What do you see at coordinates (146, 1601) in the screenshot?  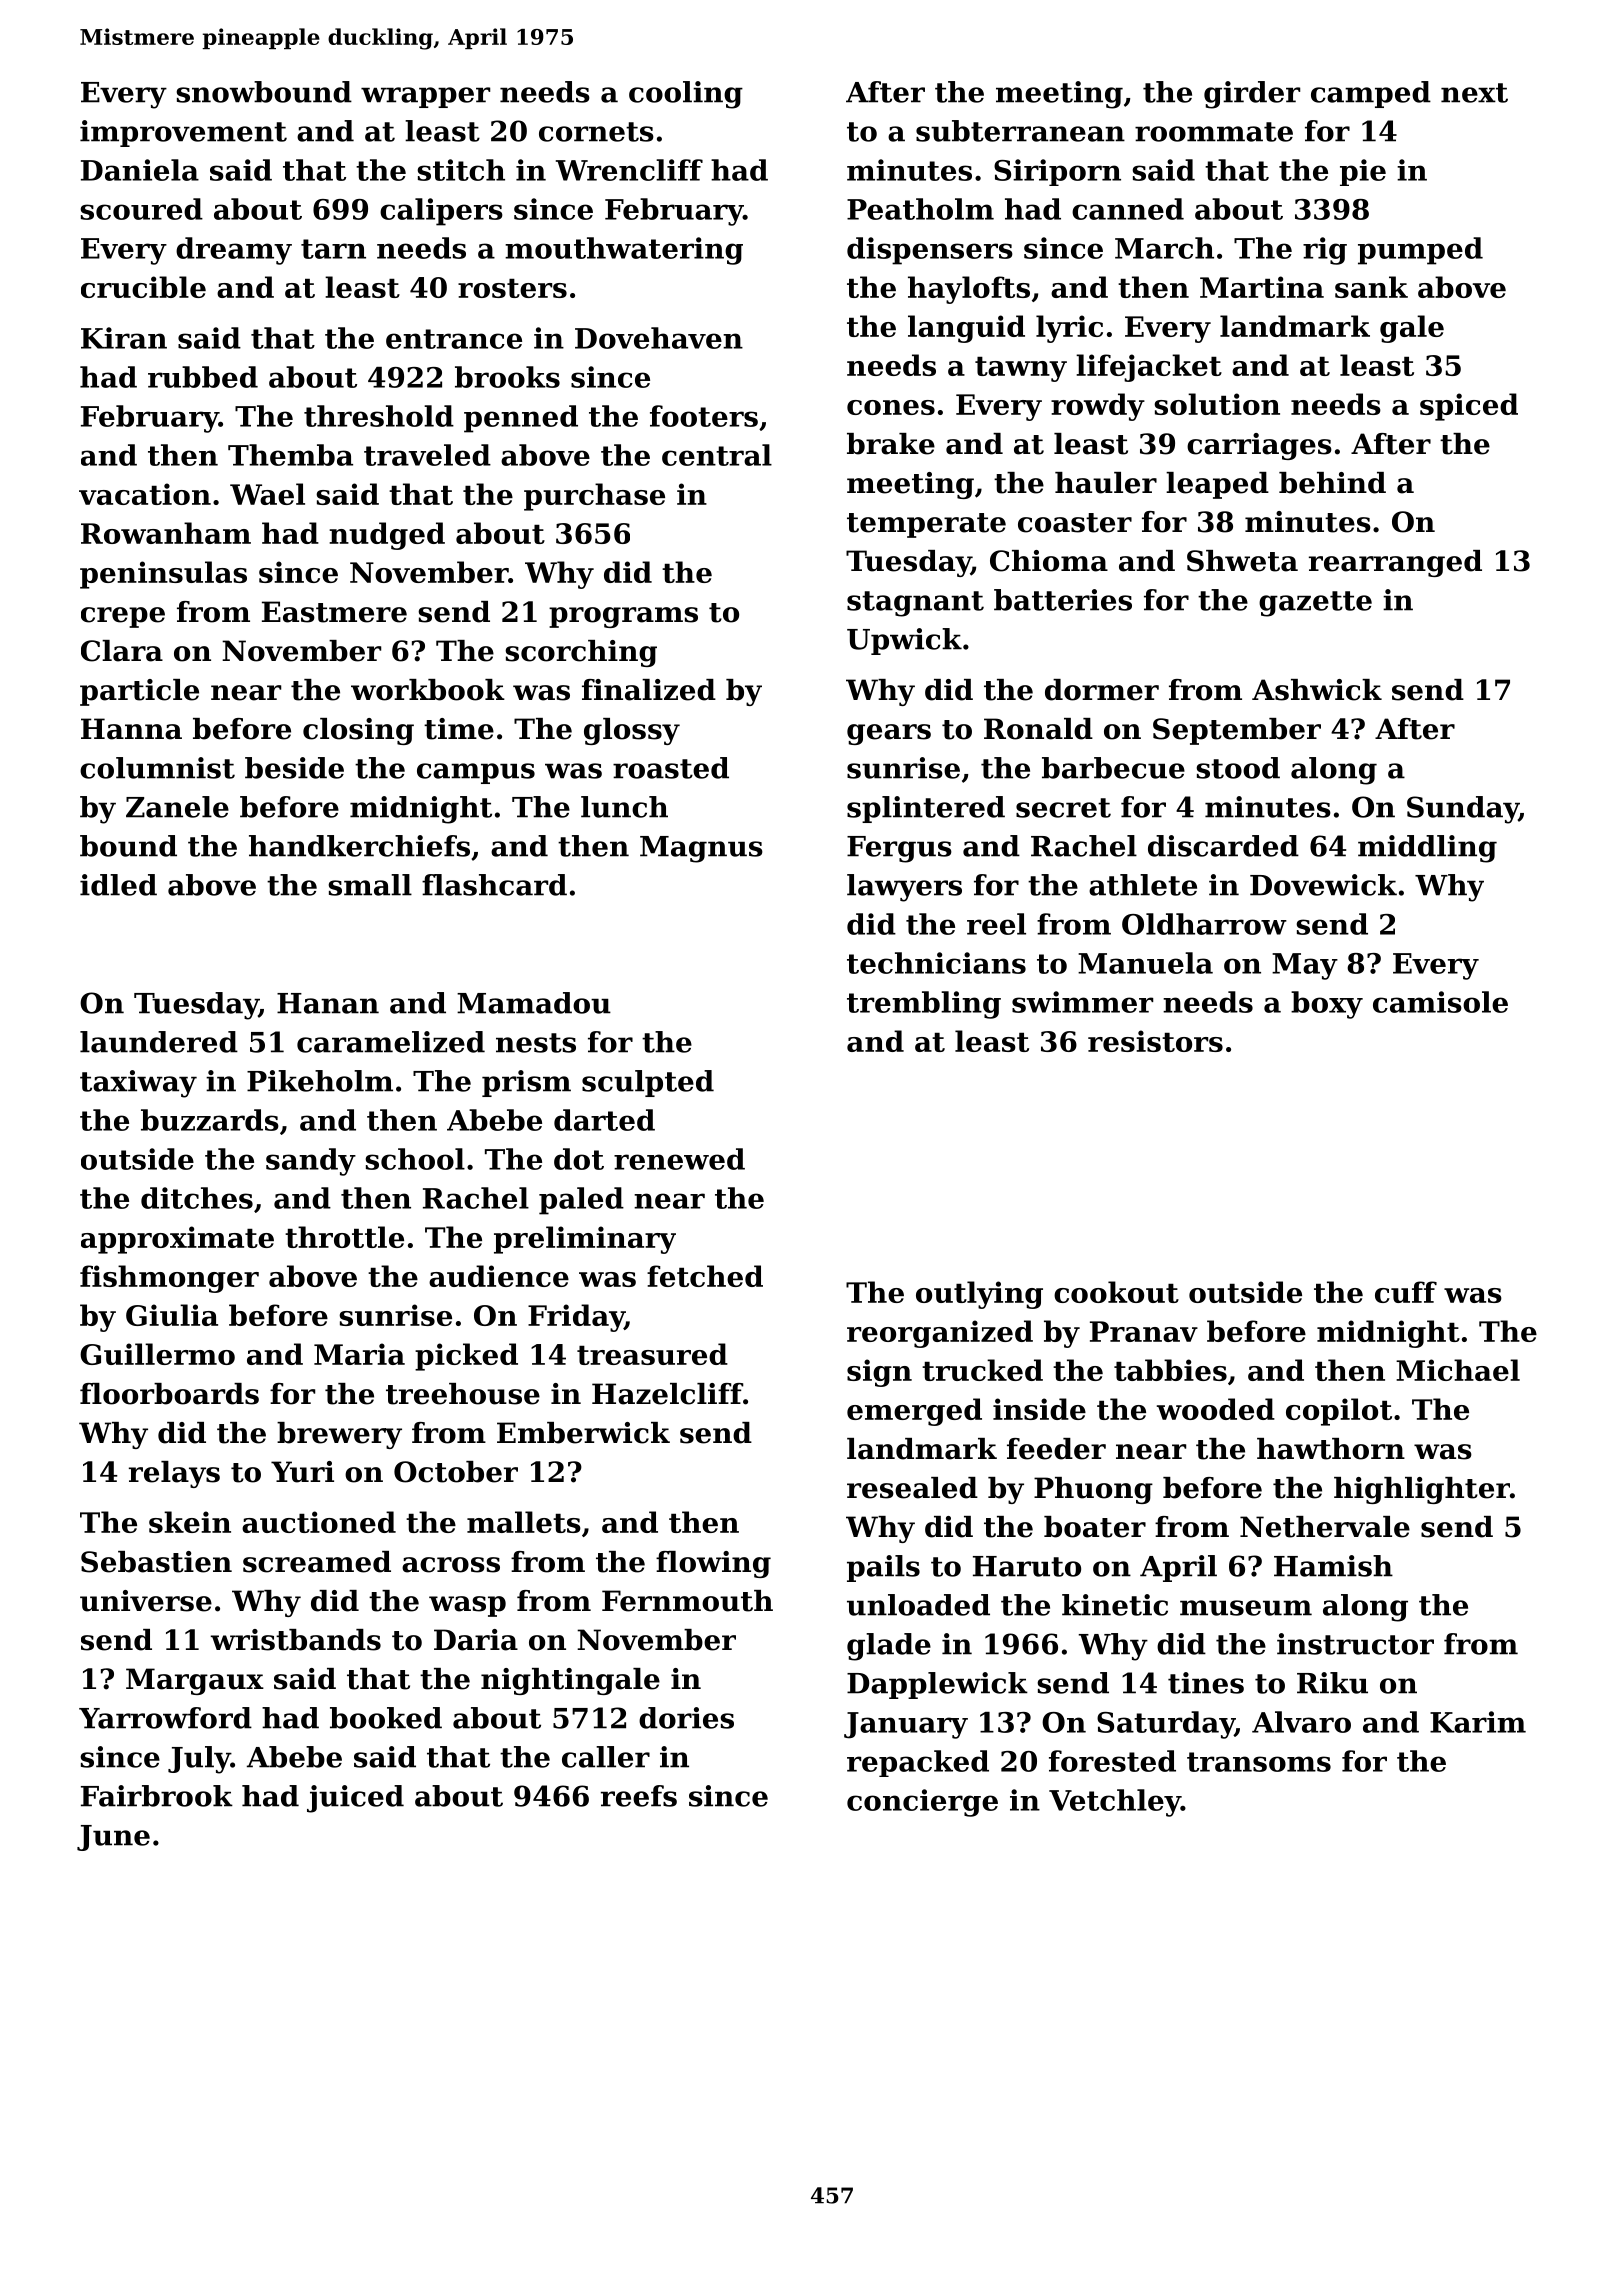 I see `universe` at bounding box center [146, 1601].
